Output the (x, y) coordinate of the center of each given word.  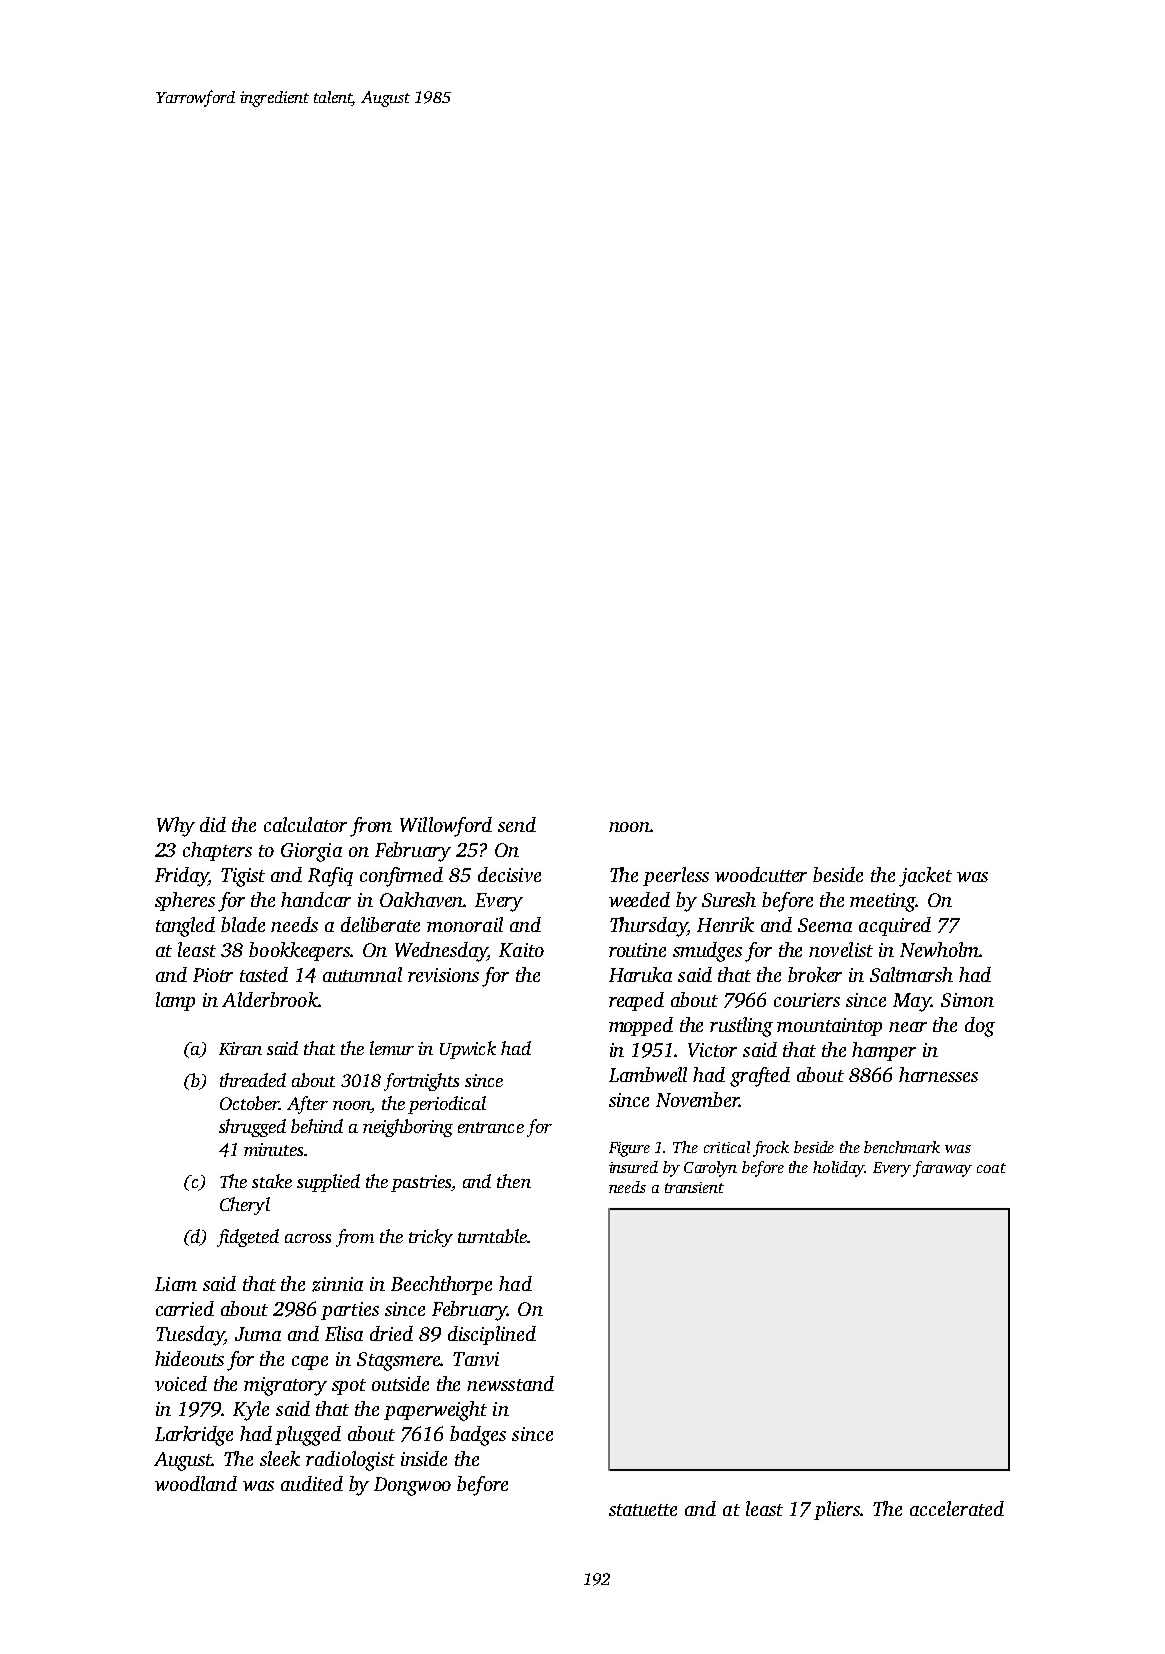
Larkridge (194, 1436)
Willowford (446, 827)
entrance (491, 1127)
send (517, 824)
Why (176, 827)
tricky (431, 1238)
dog (980, 1027)
